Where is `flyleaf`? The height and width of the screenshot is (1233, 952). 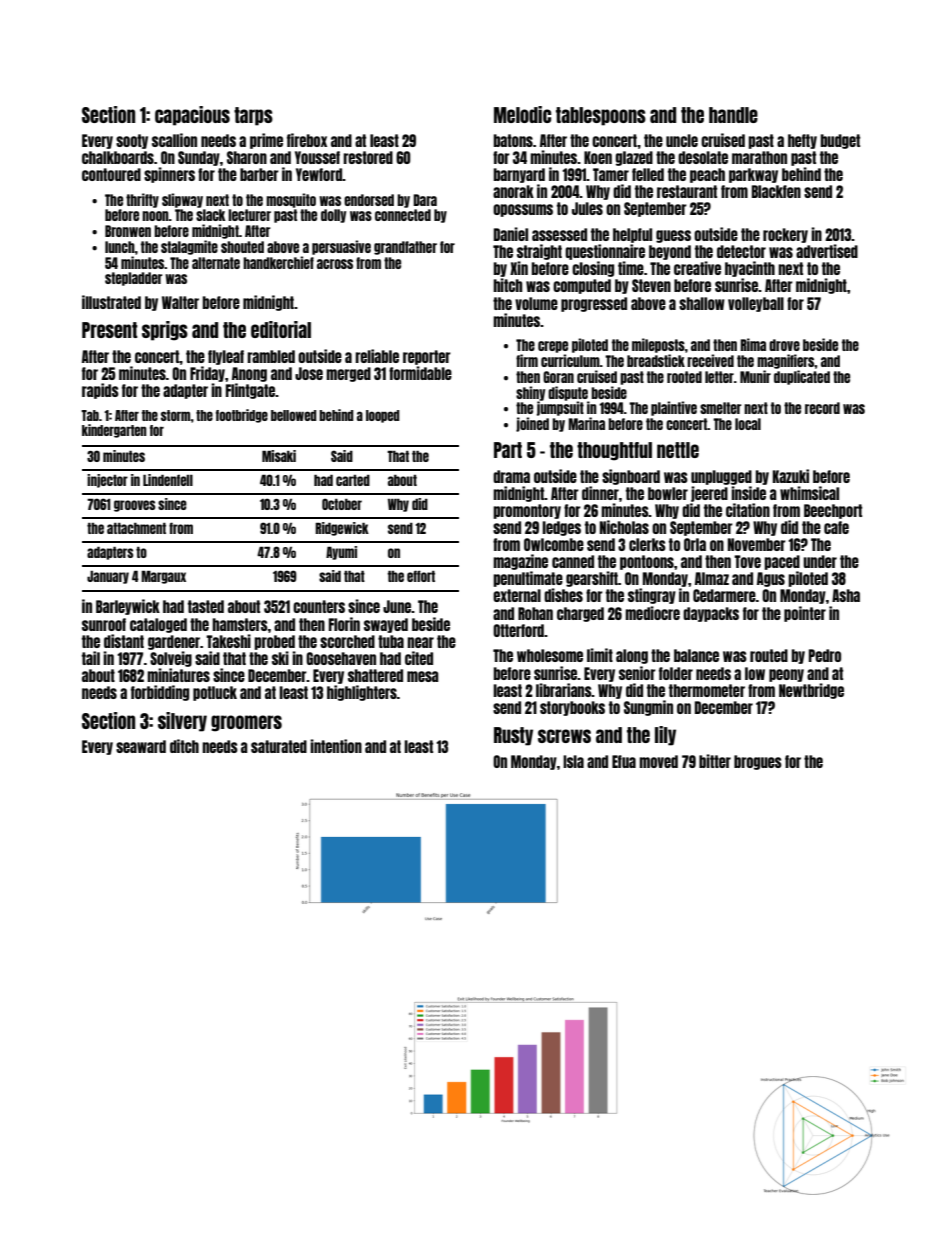 flyleaf is located at coordinates (226, 357).
